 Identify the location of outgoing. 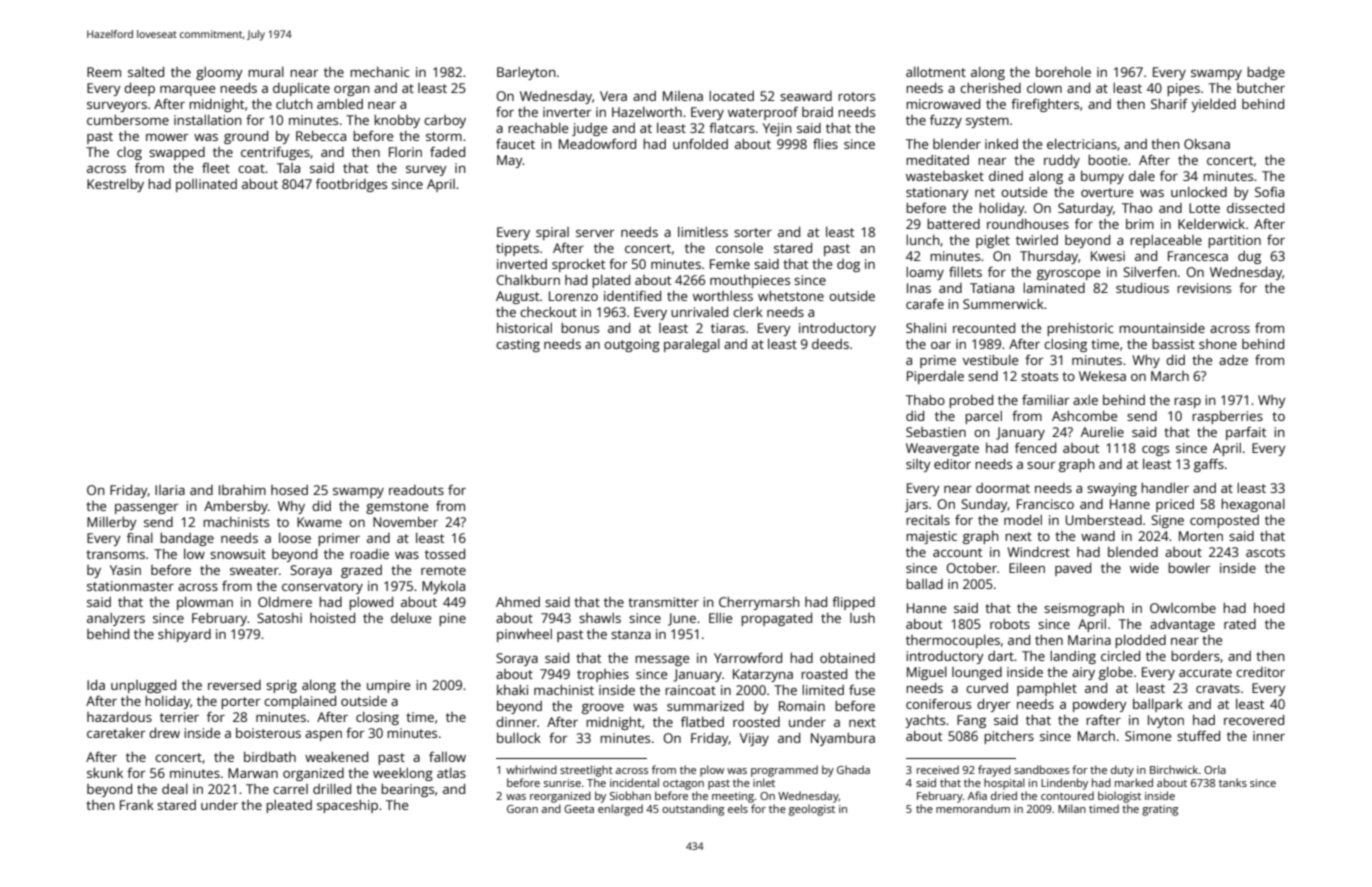
(632, 345).
